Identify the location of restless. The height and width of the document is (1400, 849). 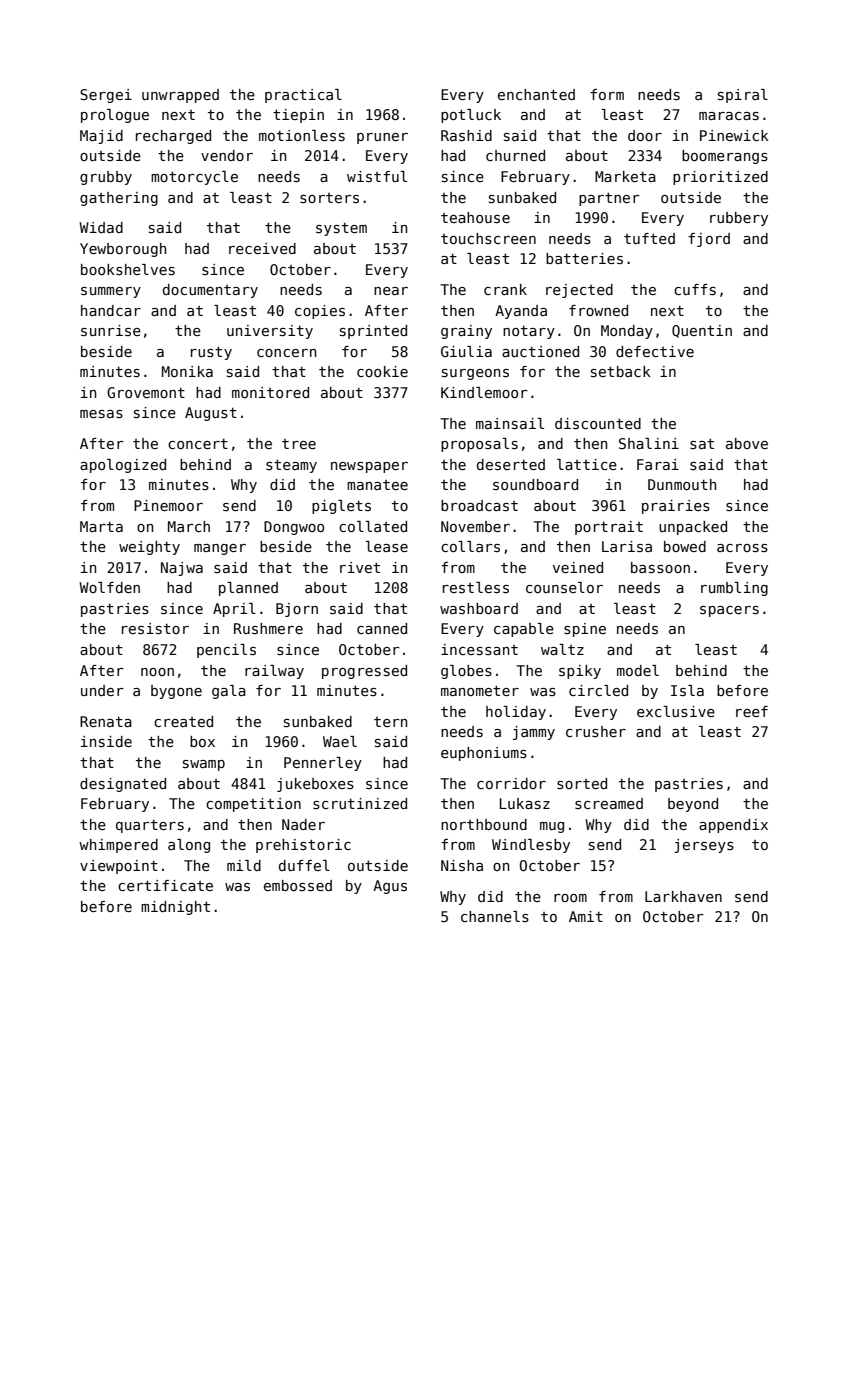
(476, 587).
